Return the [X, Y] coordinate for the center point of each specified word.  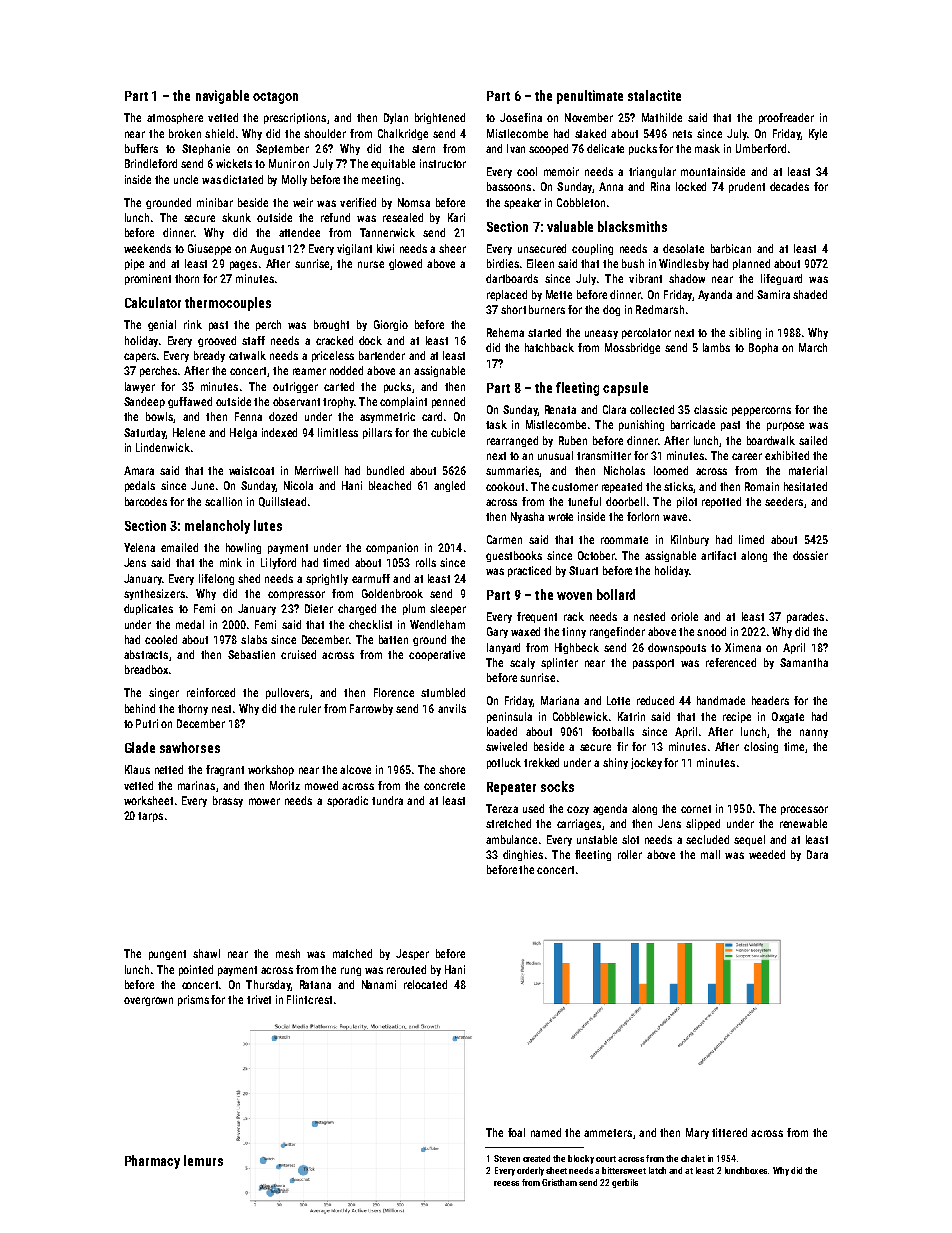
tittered [729, 1132]
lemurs [203, 1160]
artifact [718, 555]
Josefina [521, 117]
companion [392, 548]
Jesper [412, 954]
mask [707, 148]
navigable [222, 97]
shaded [810, 294]
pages [243, 265]
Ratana [315, 984]
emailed [179, 547]
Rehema [505, 332]
